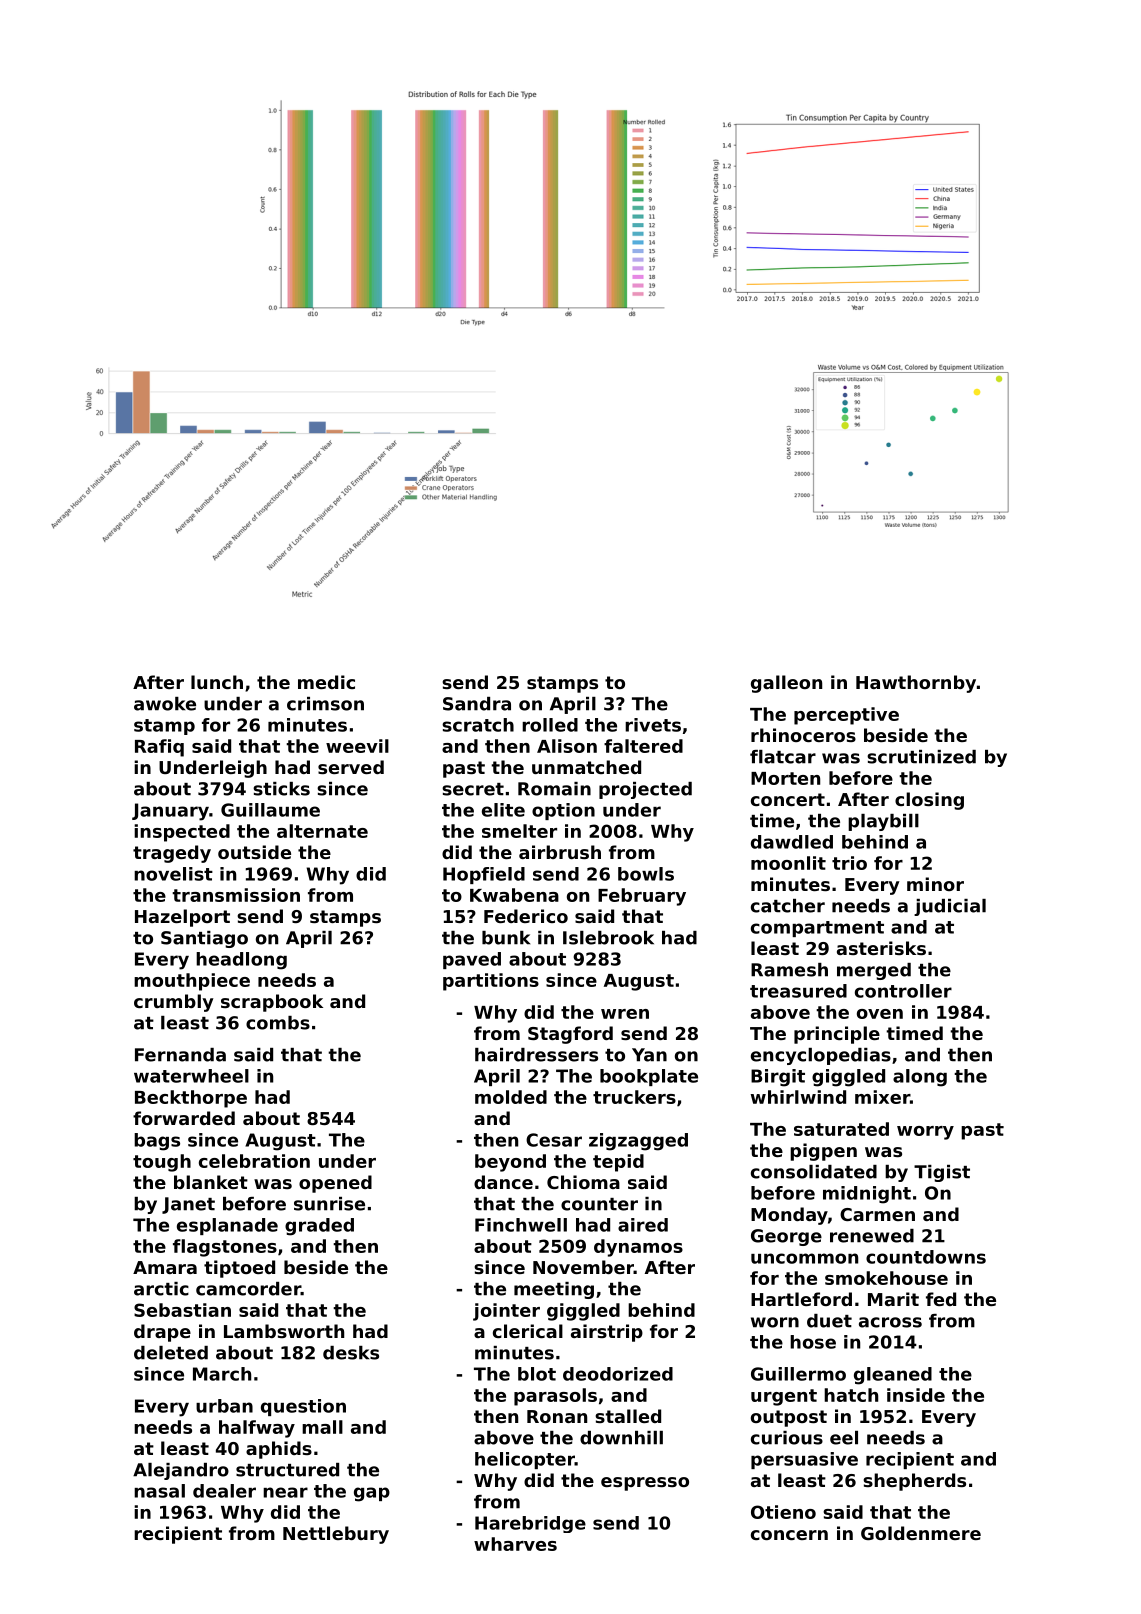 This screenshot has width=1141, height=1614. I want to click on tough, so click(162, 1163).
